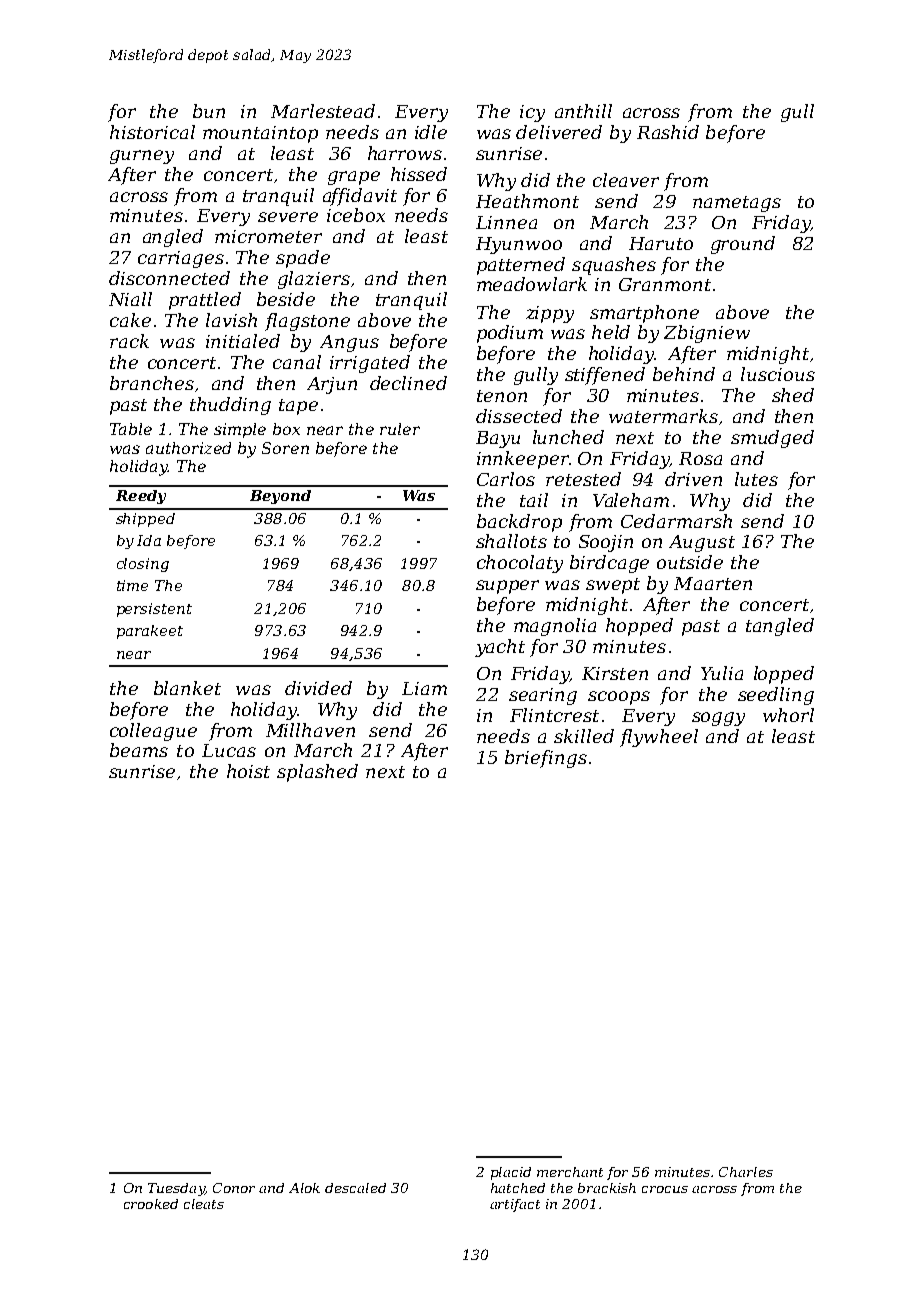 This screenshot has height=1311, width=924. What do you see at coordinates (132, 585) in the screenshot?
I see `time` at bounding box center [132, 585].
